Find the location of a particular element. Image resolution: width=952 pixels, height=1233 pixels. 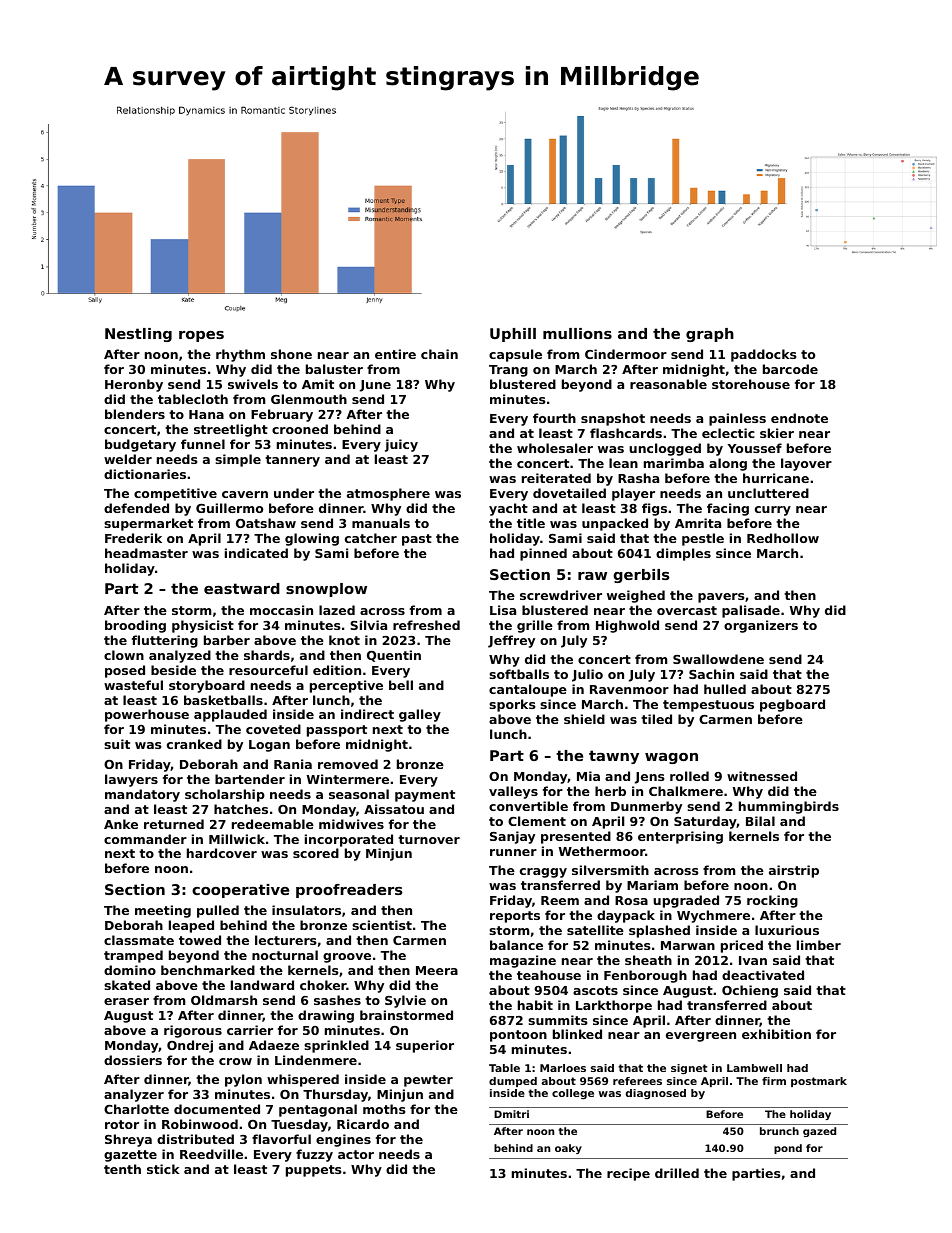

ropes is located at coordinates (201, 336).
